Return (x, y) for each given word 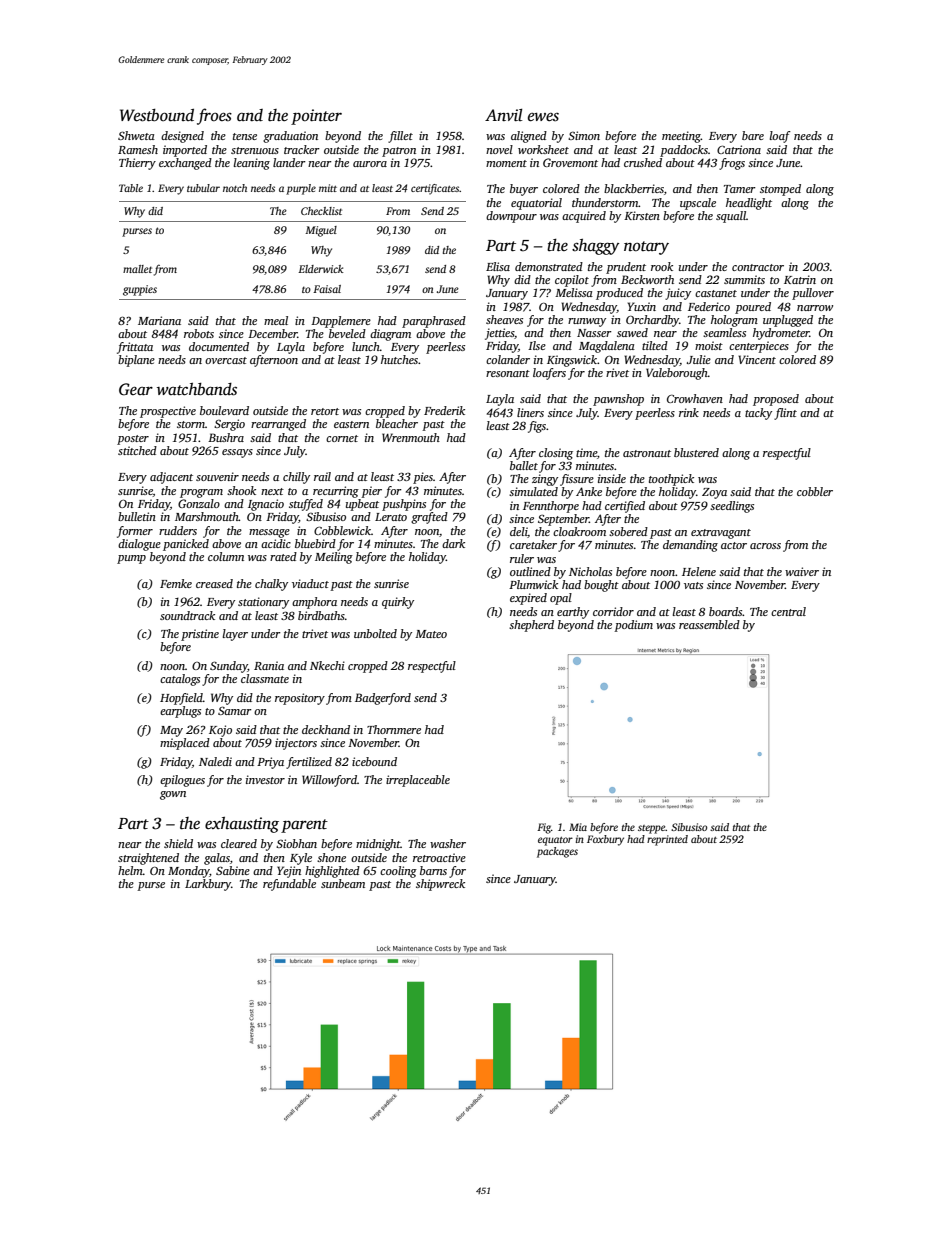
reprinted (667, 840)
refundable (289, 885)
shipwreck (440, 885)
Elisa (498, 266)
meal (276, 320)
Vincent (757, 359)
